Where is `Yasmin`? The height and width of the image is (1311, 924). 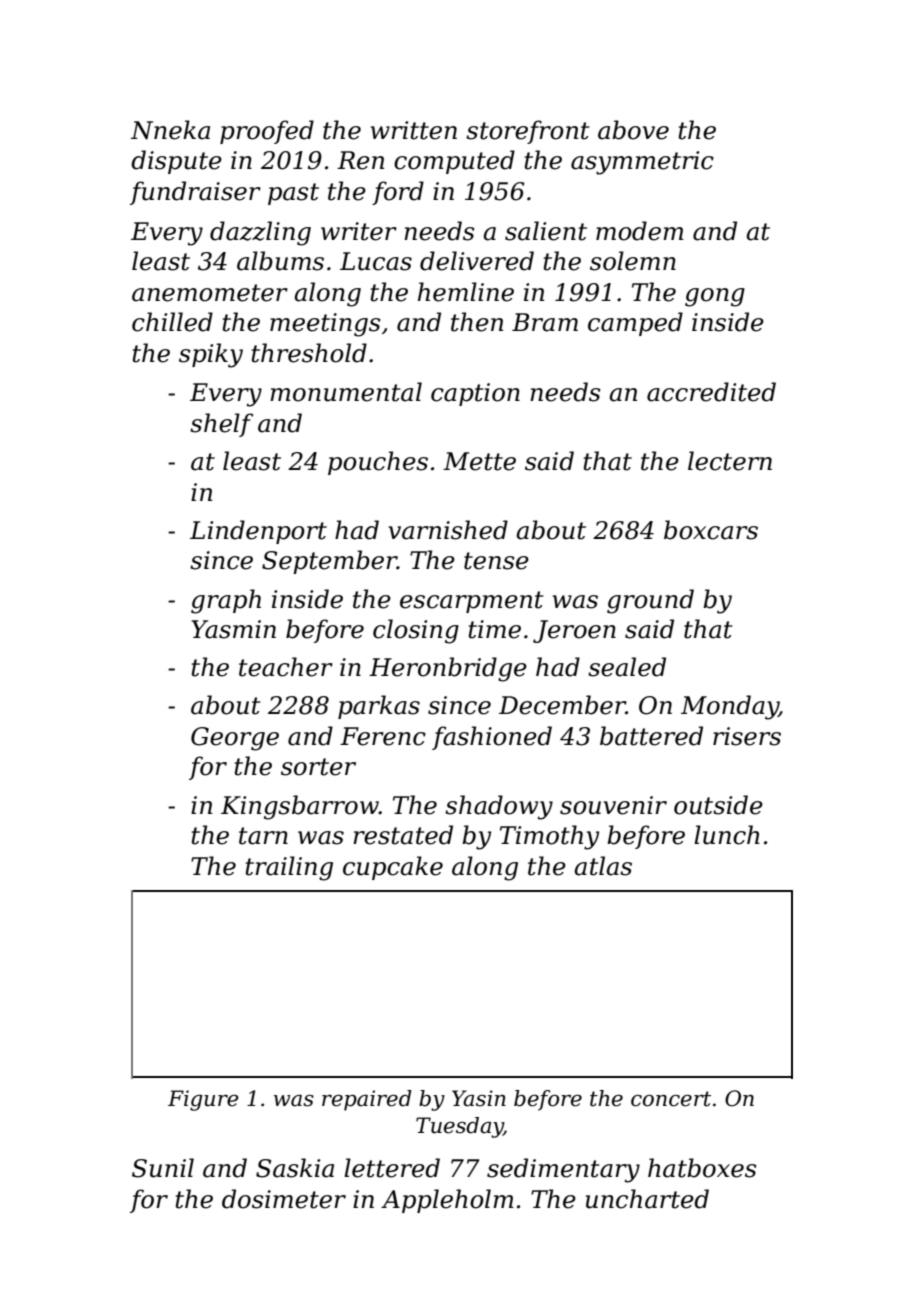
Yasmin is located at coordinates (233, 629).
